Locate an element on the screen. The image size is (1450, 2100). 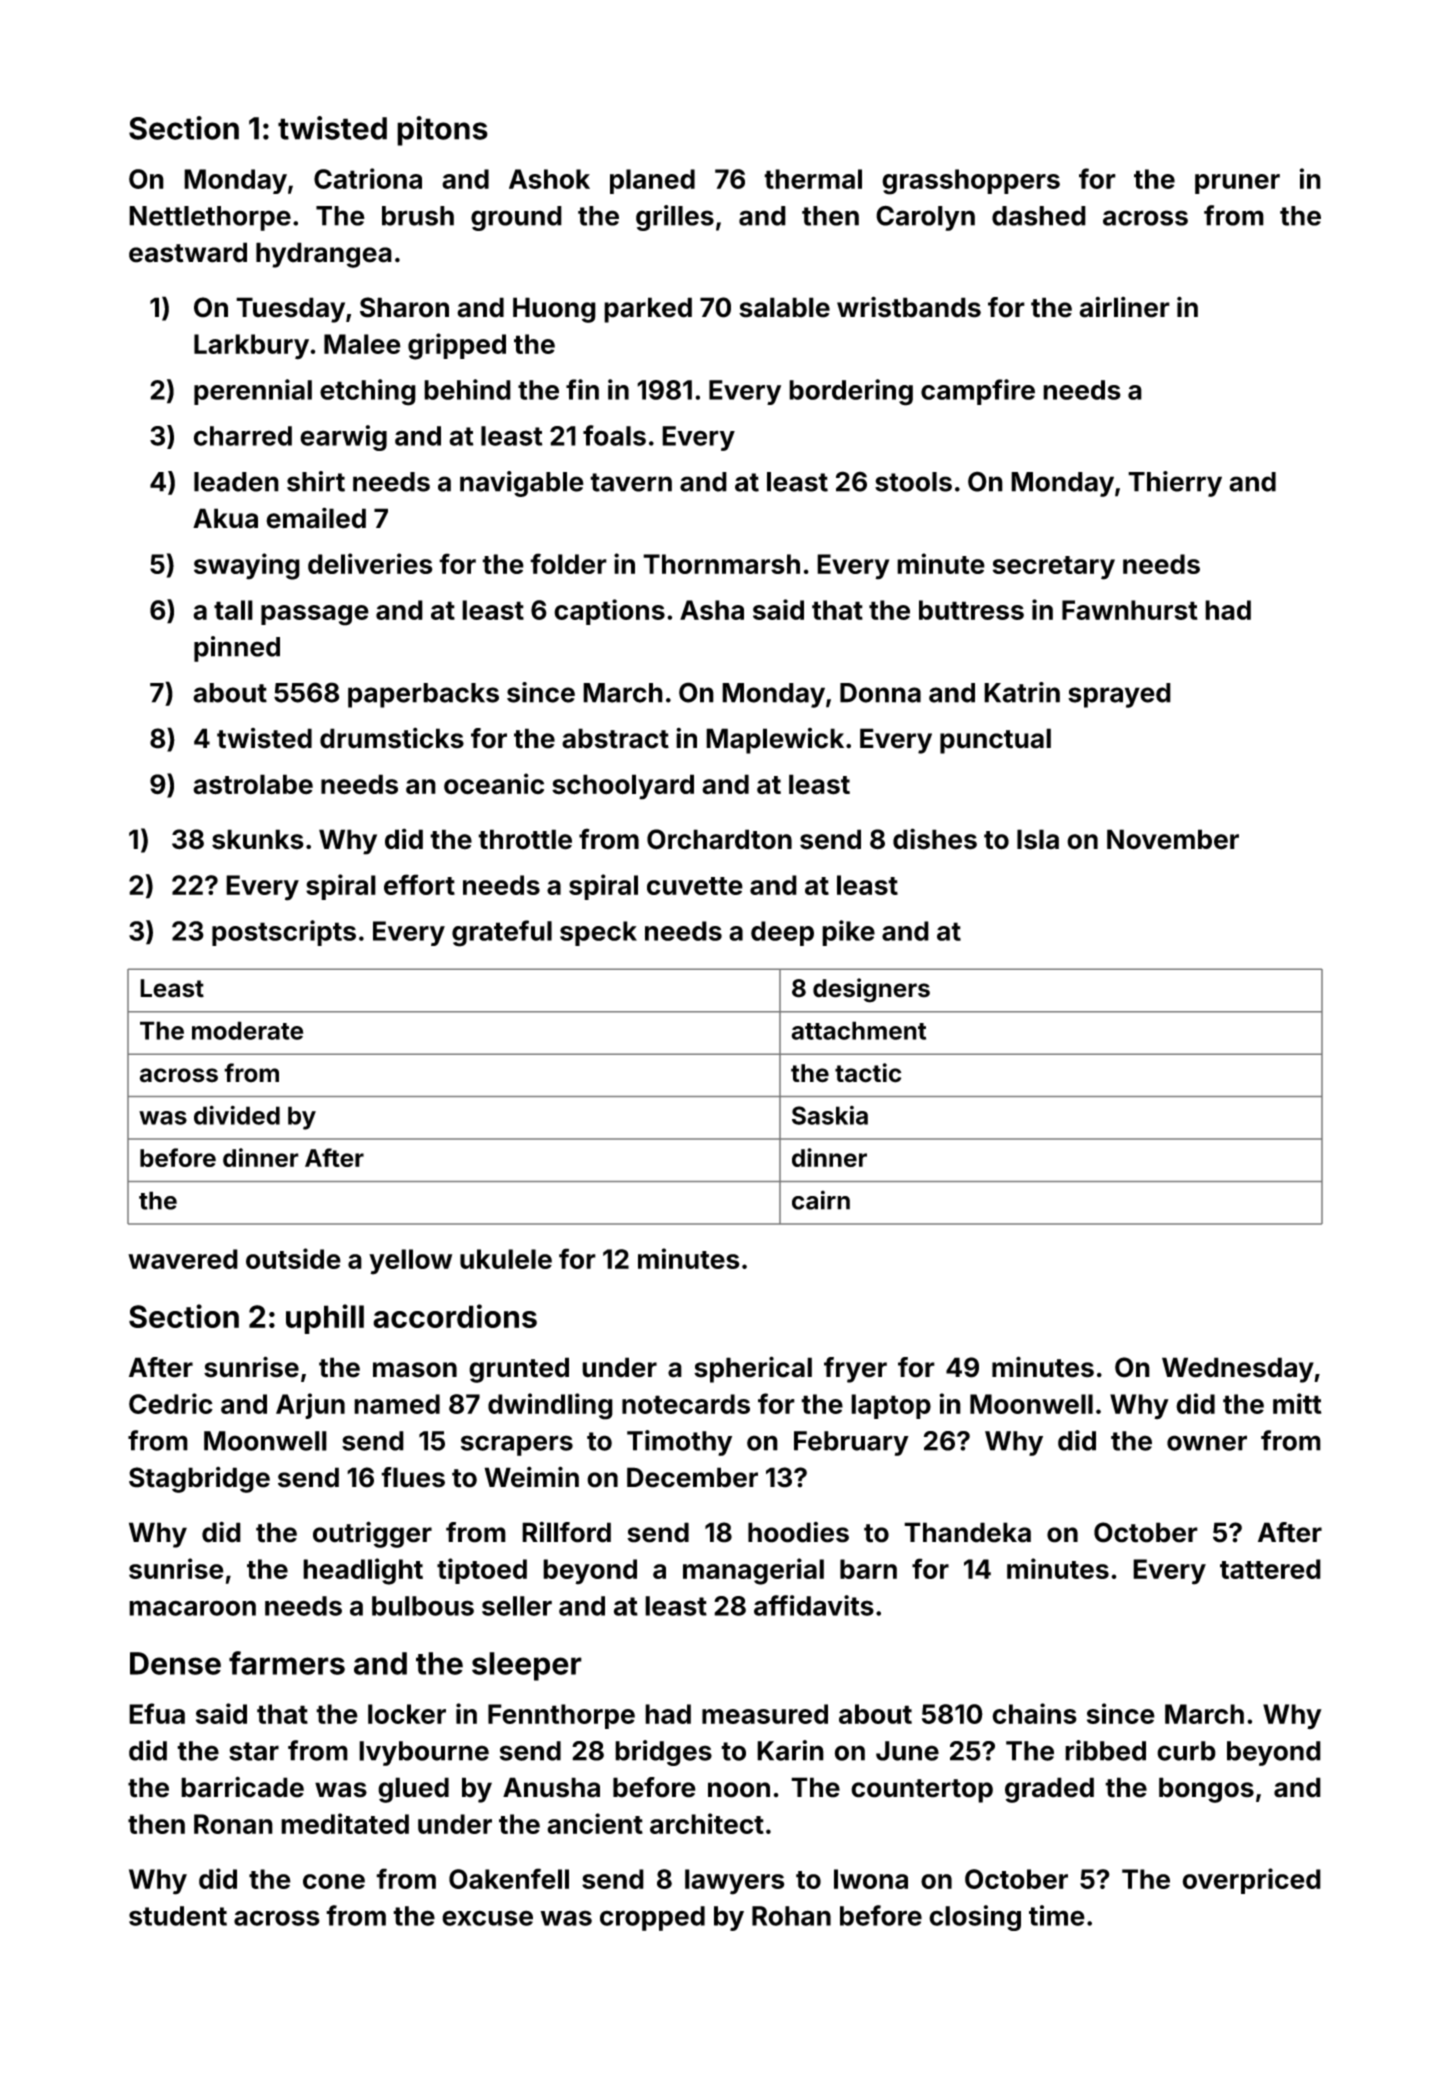
pruner is located at coordinates (1237, 184).
